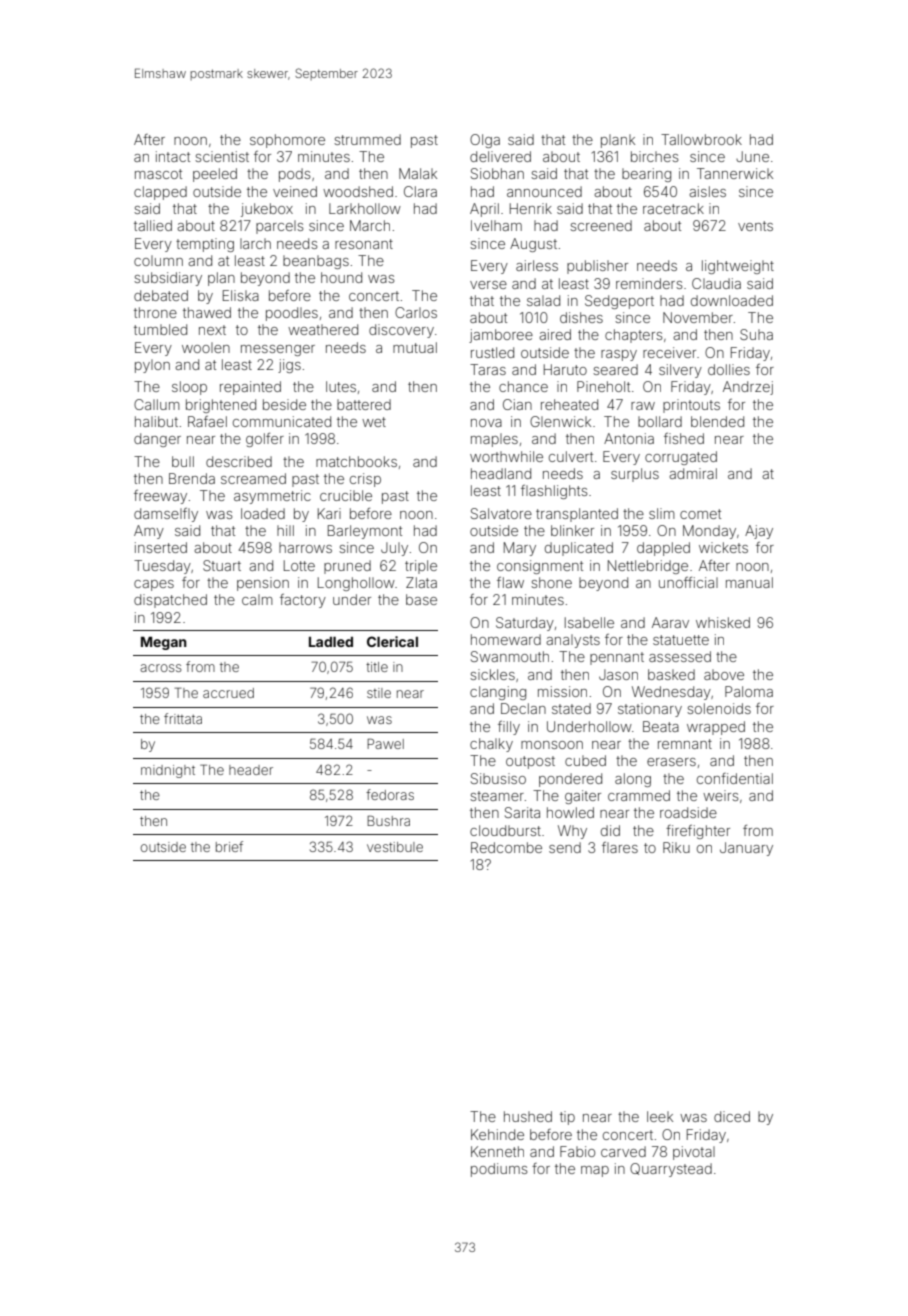  What do you see at coordinates (499, 1170) in the screenshot?
I see `podiums` at bounding box center [499, 1170].
